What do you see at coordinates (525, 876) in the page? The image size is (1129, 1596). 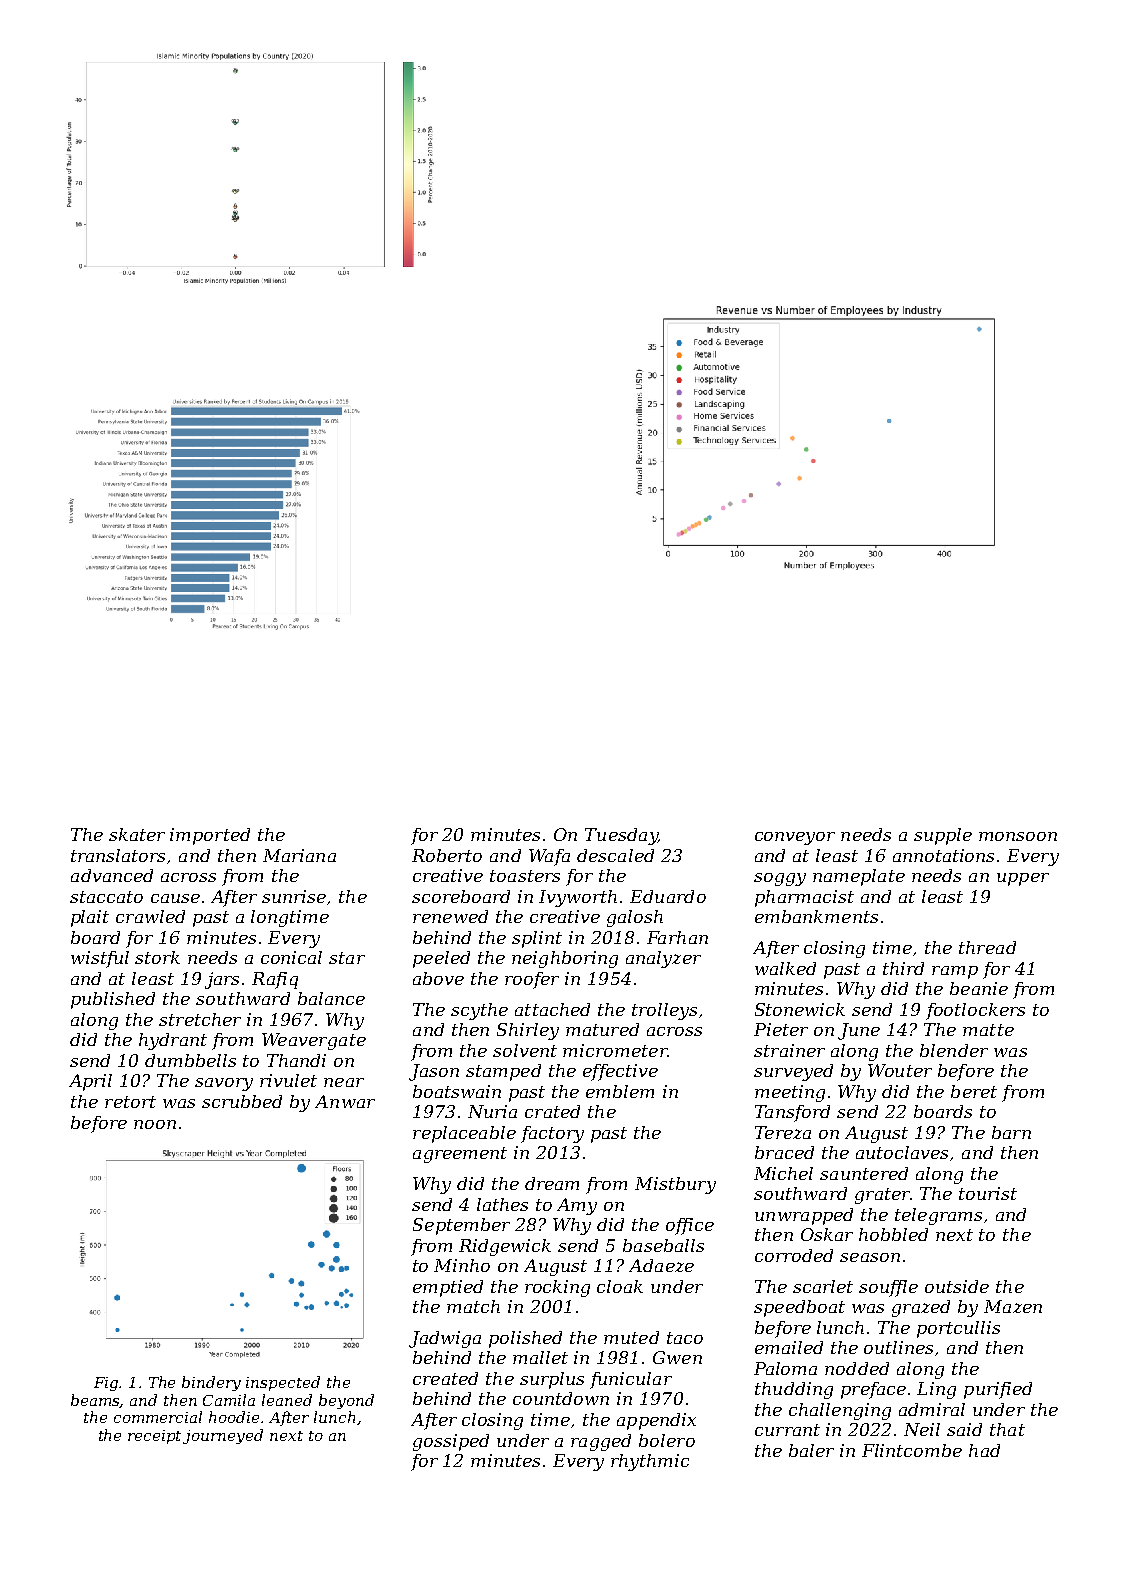 I see `toasters` at bounding box center [525, 876].
